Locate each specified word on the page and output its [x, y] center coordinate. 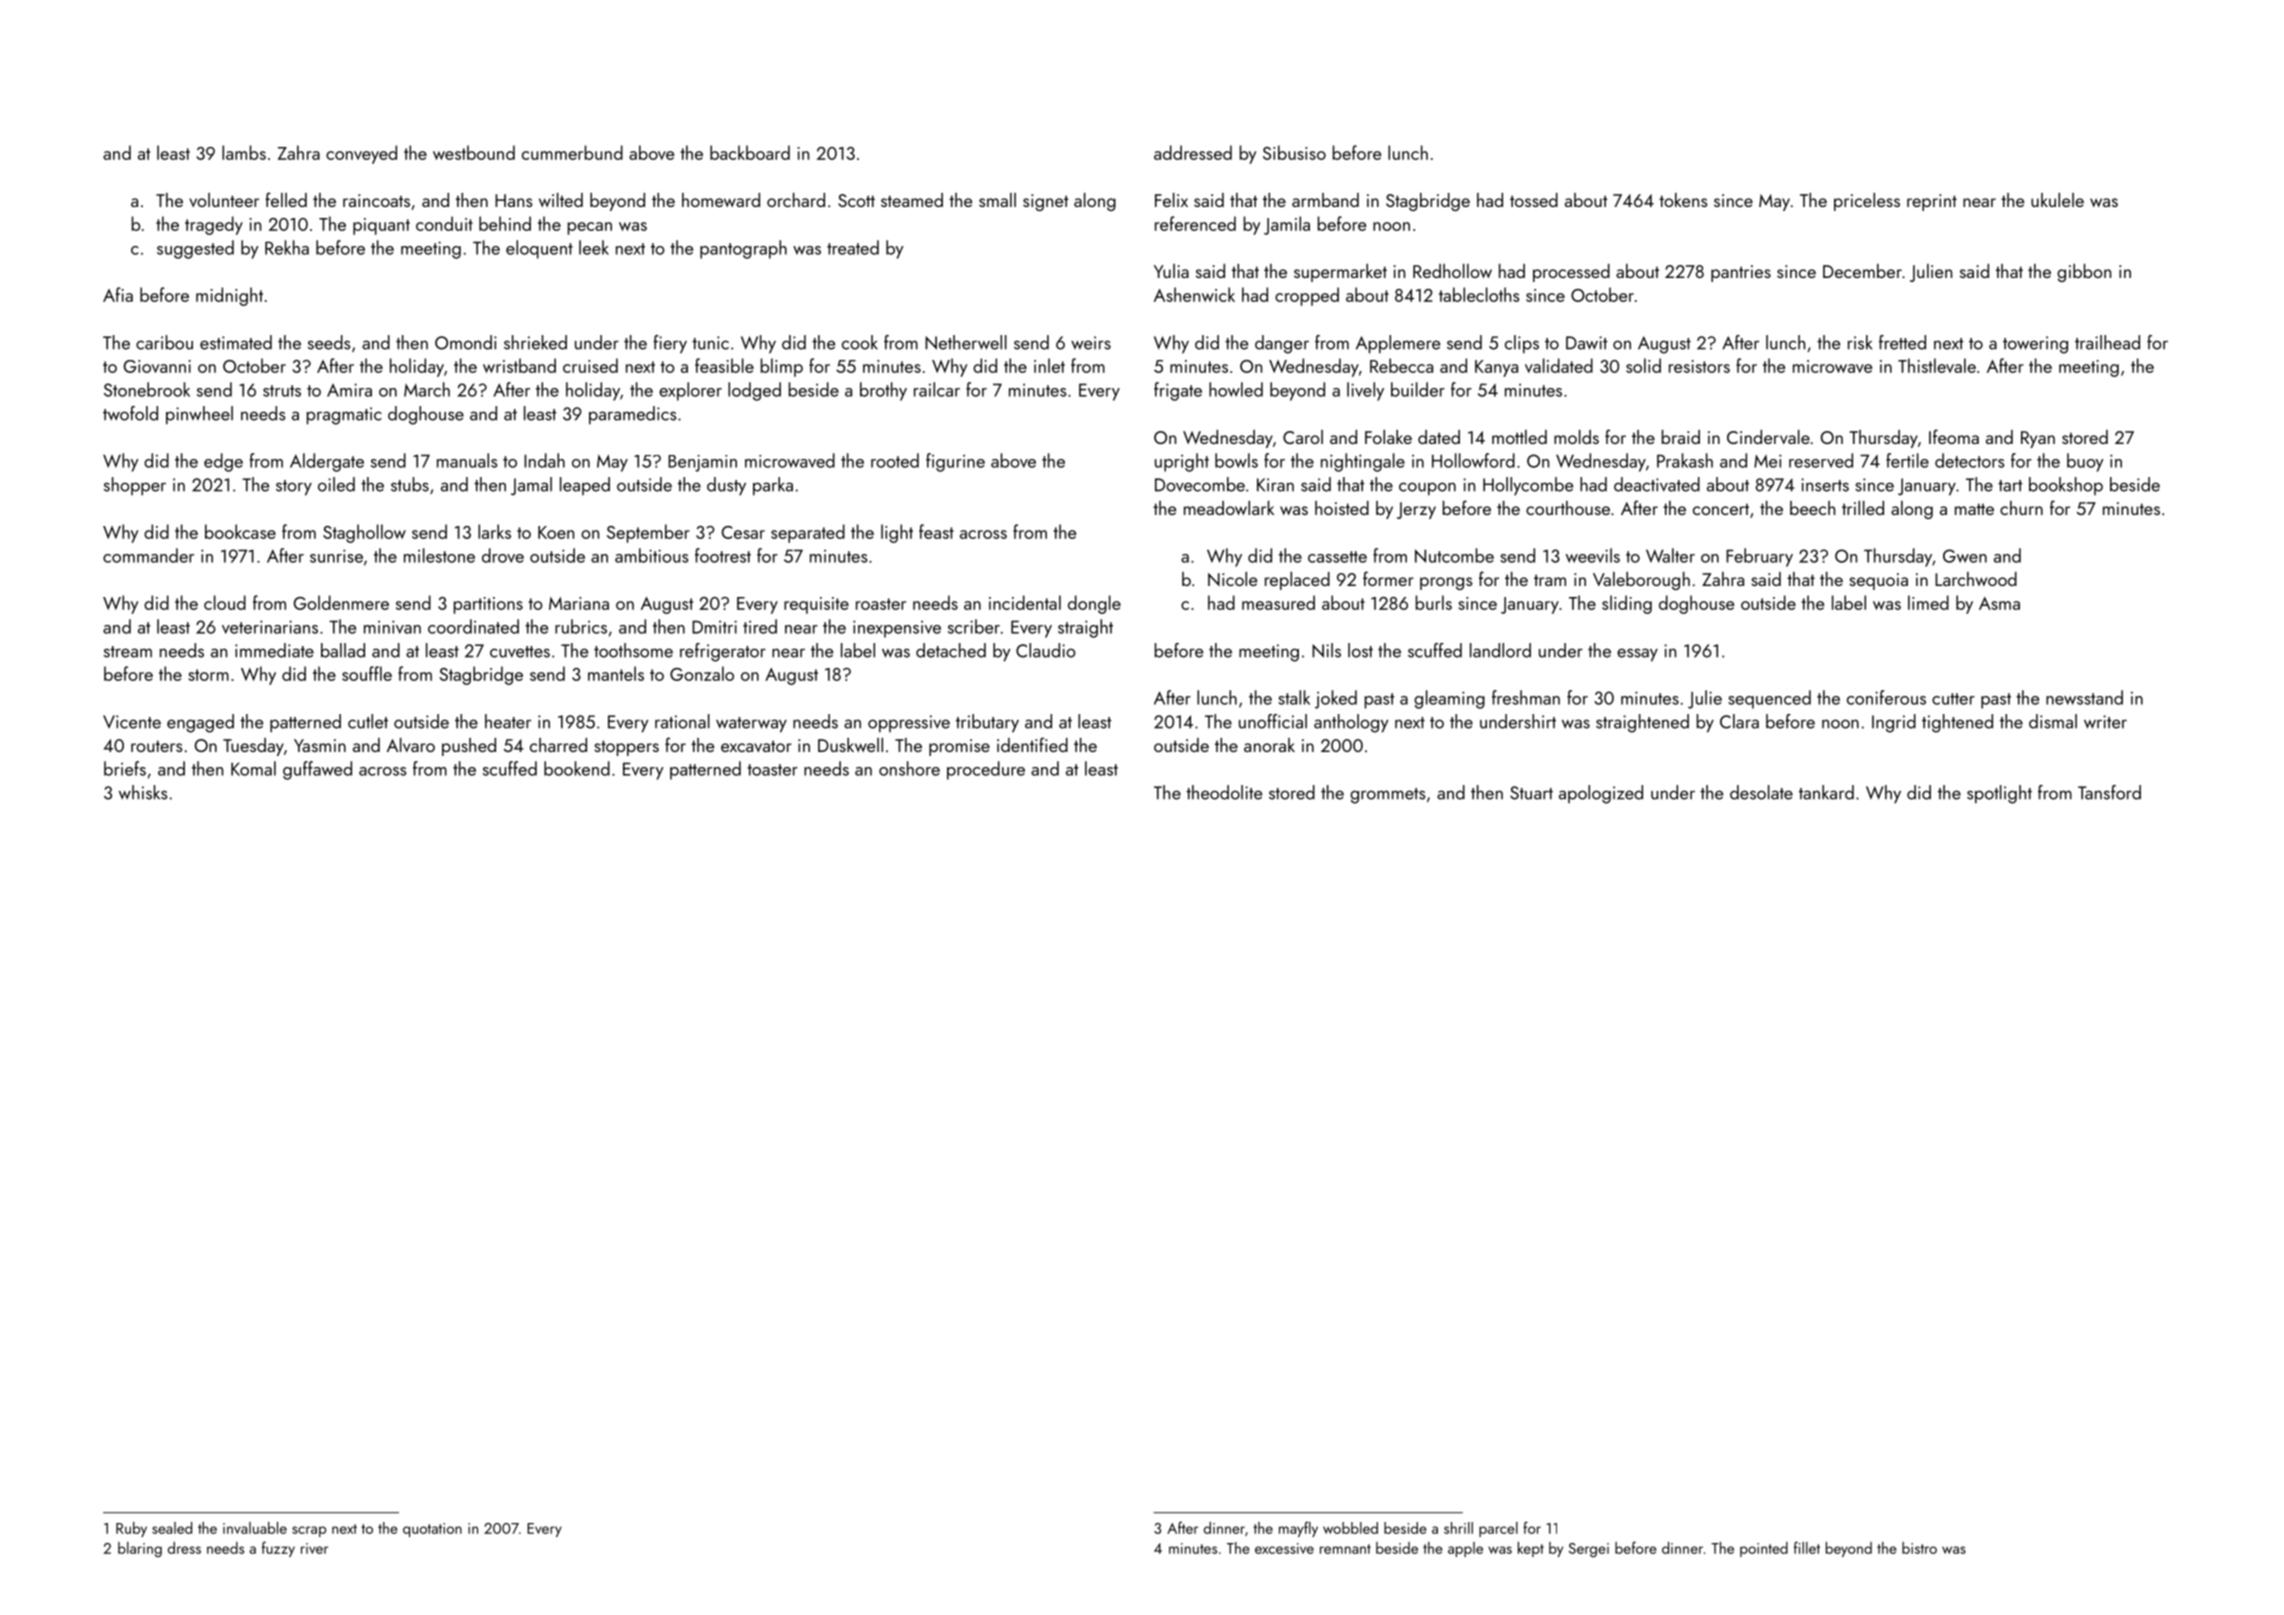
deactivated [1657, 484]
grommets [1387, 796]
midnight [229, 296]
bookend [577, 768]
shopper [135, 486]
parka [773, 486]
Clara [1739, 721]
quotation [432, 1530]
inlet [1049, 365]
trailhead [2107, 342]
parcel [1498, 1529]
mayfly [1298, 1529]
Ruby [131, 1529]
